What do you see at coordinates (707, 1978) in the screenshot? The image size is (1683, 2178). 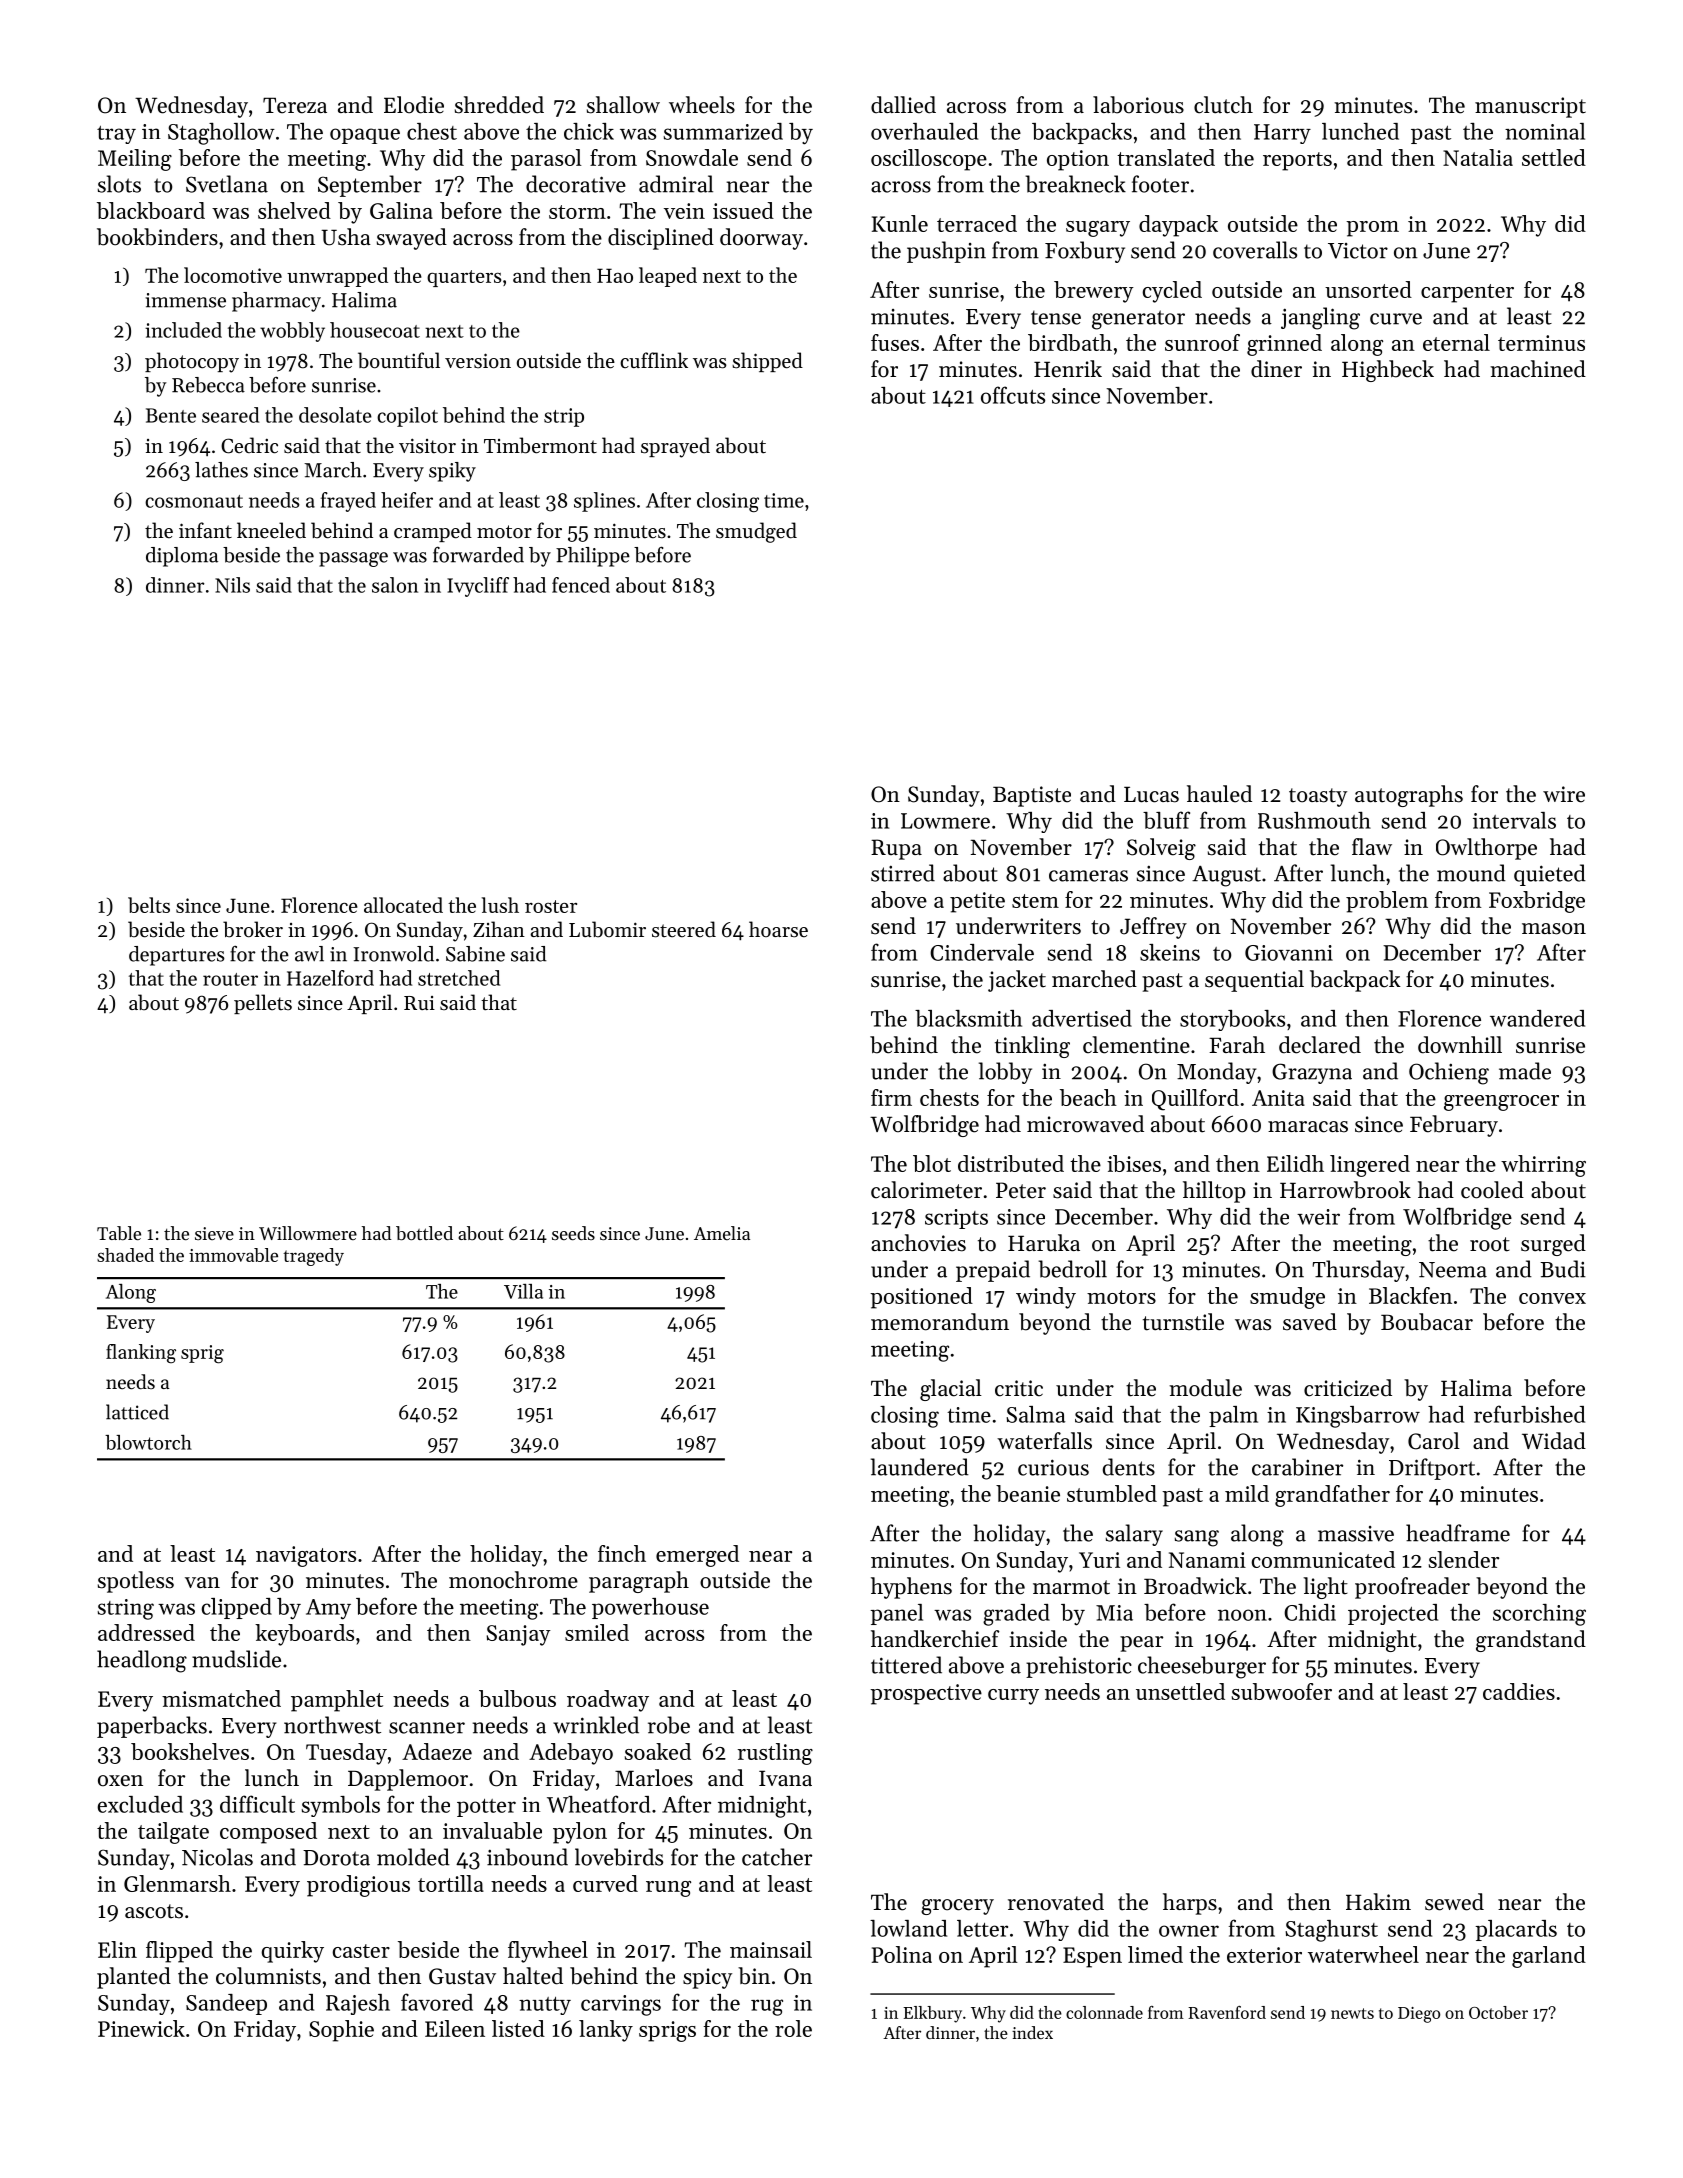 I see `spicy` at bounding box center [707, 1978].
